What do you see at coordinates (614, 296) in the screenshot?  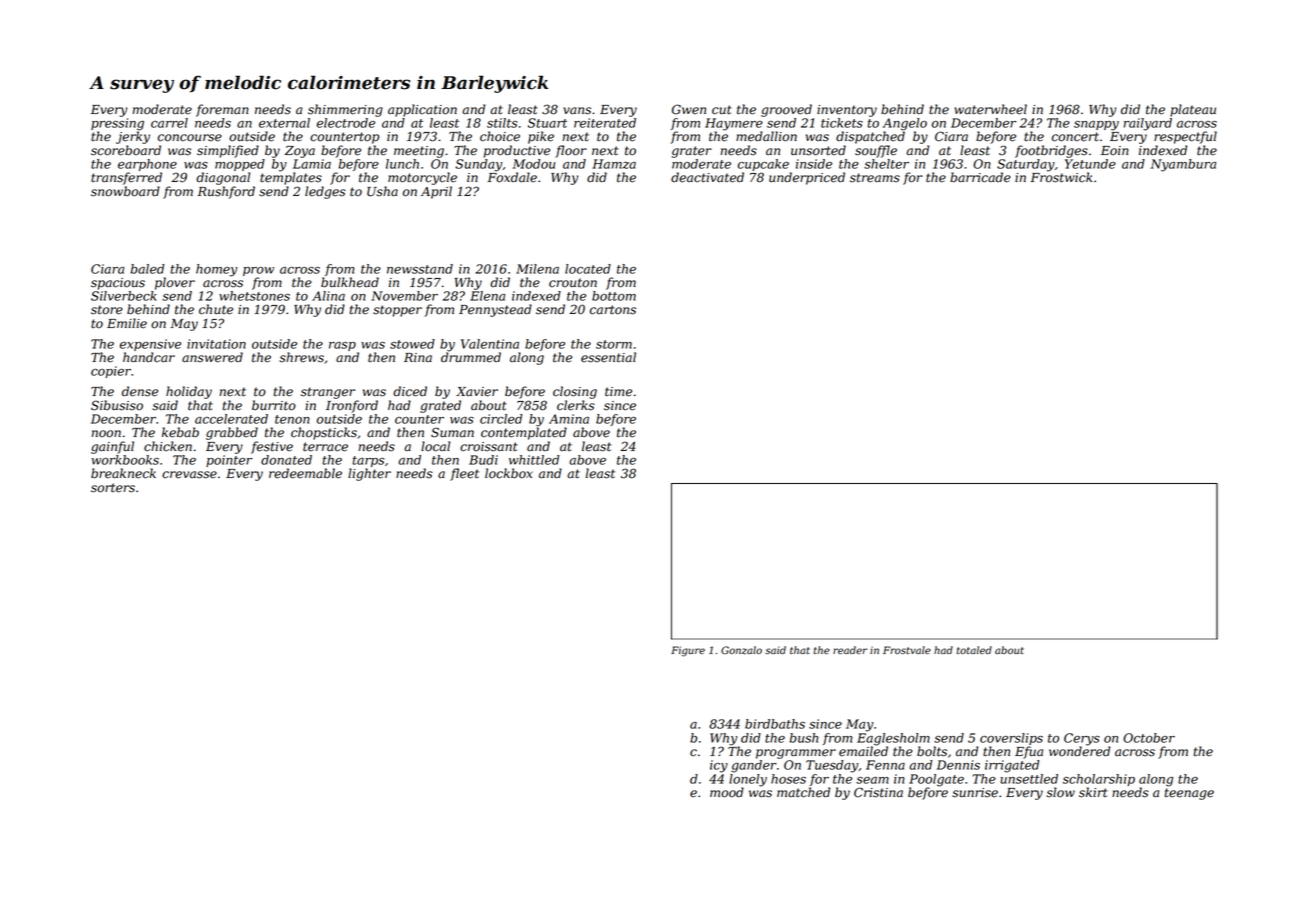 I see `bottom` at bounding box center [614, 296].
